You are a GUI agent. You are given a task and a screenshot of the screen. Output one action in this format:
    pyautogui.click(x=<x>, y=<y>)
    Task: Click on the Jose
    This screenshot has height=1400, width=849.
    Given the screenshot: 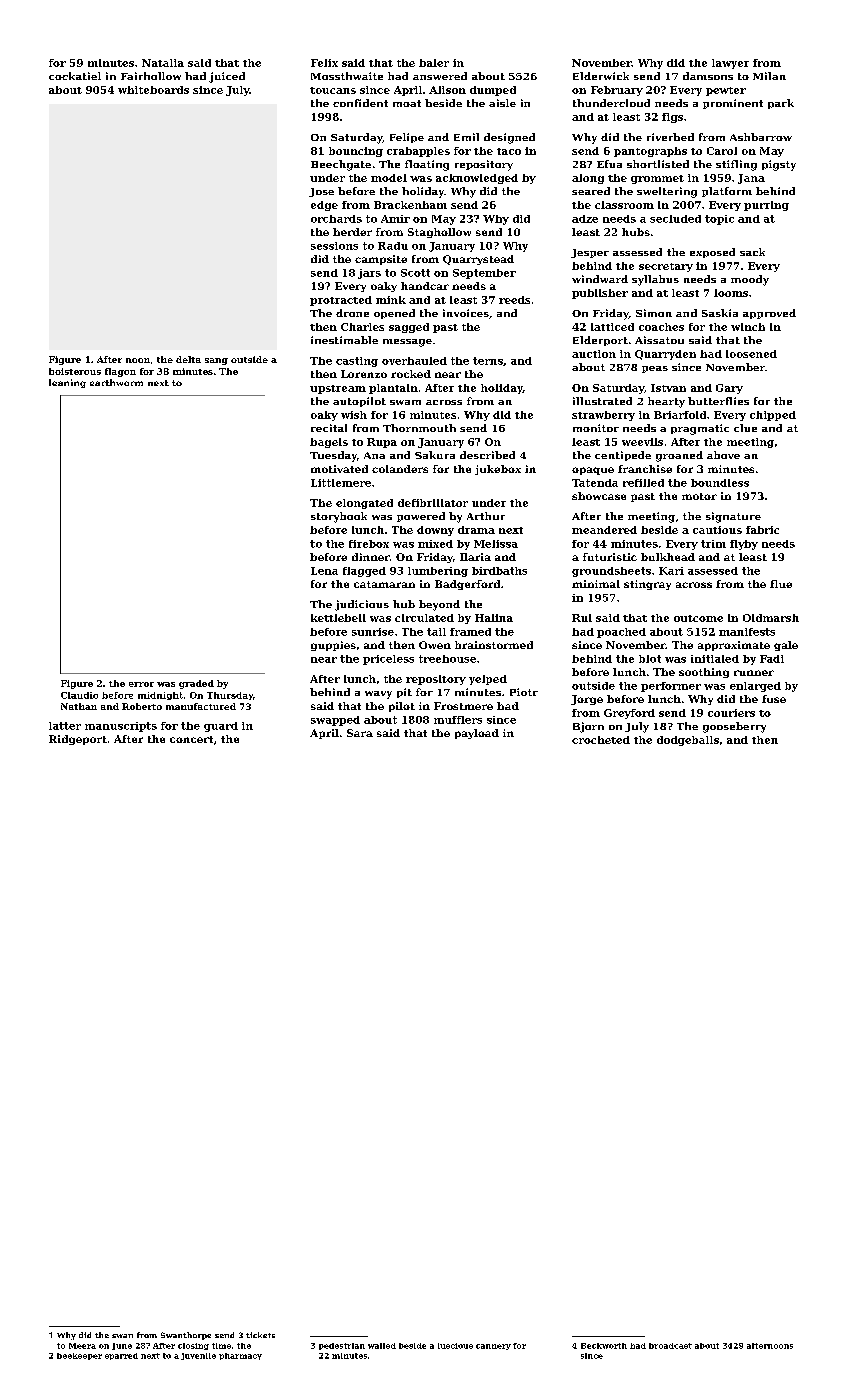 What is the action you would take?
    pyautogui.click(x=321, y=192)
